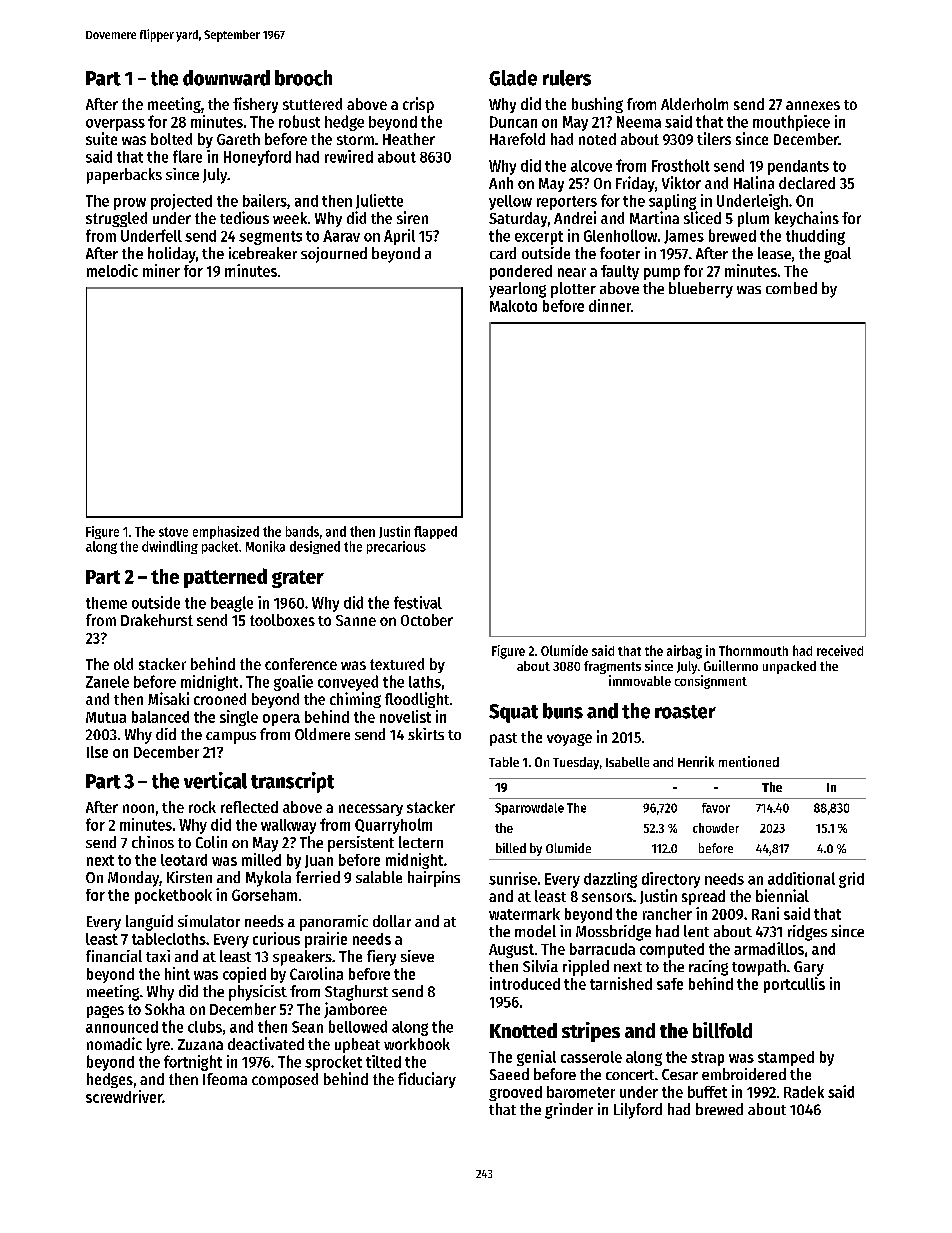 This image has width=952, height=1233. I want to click on mentioned, so click(749, 761).
